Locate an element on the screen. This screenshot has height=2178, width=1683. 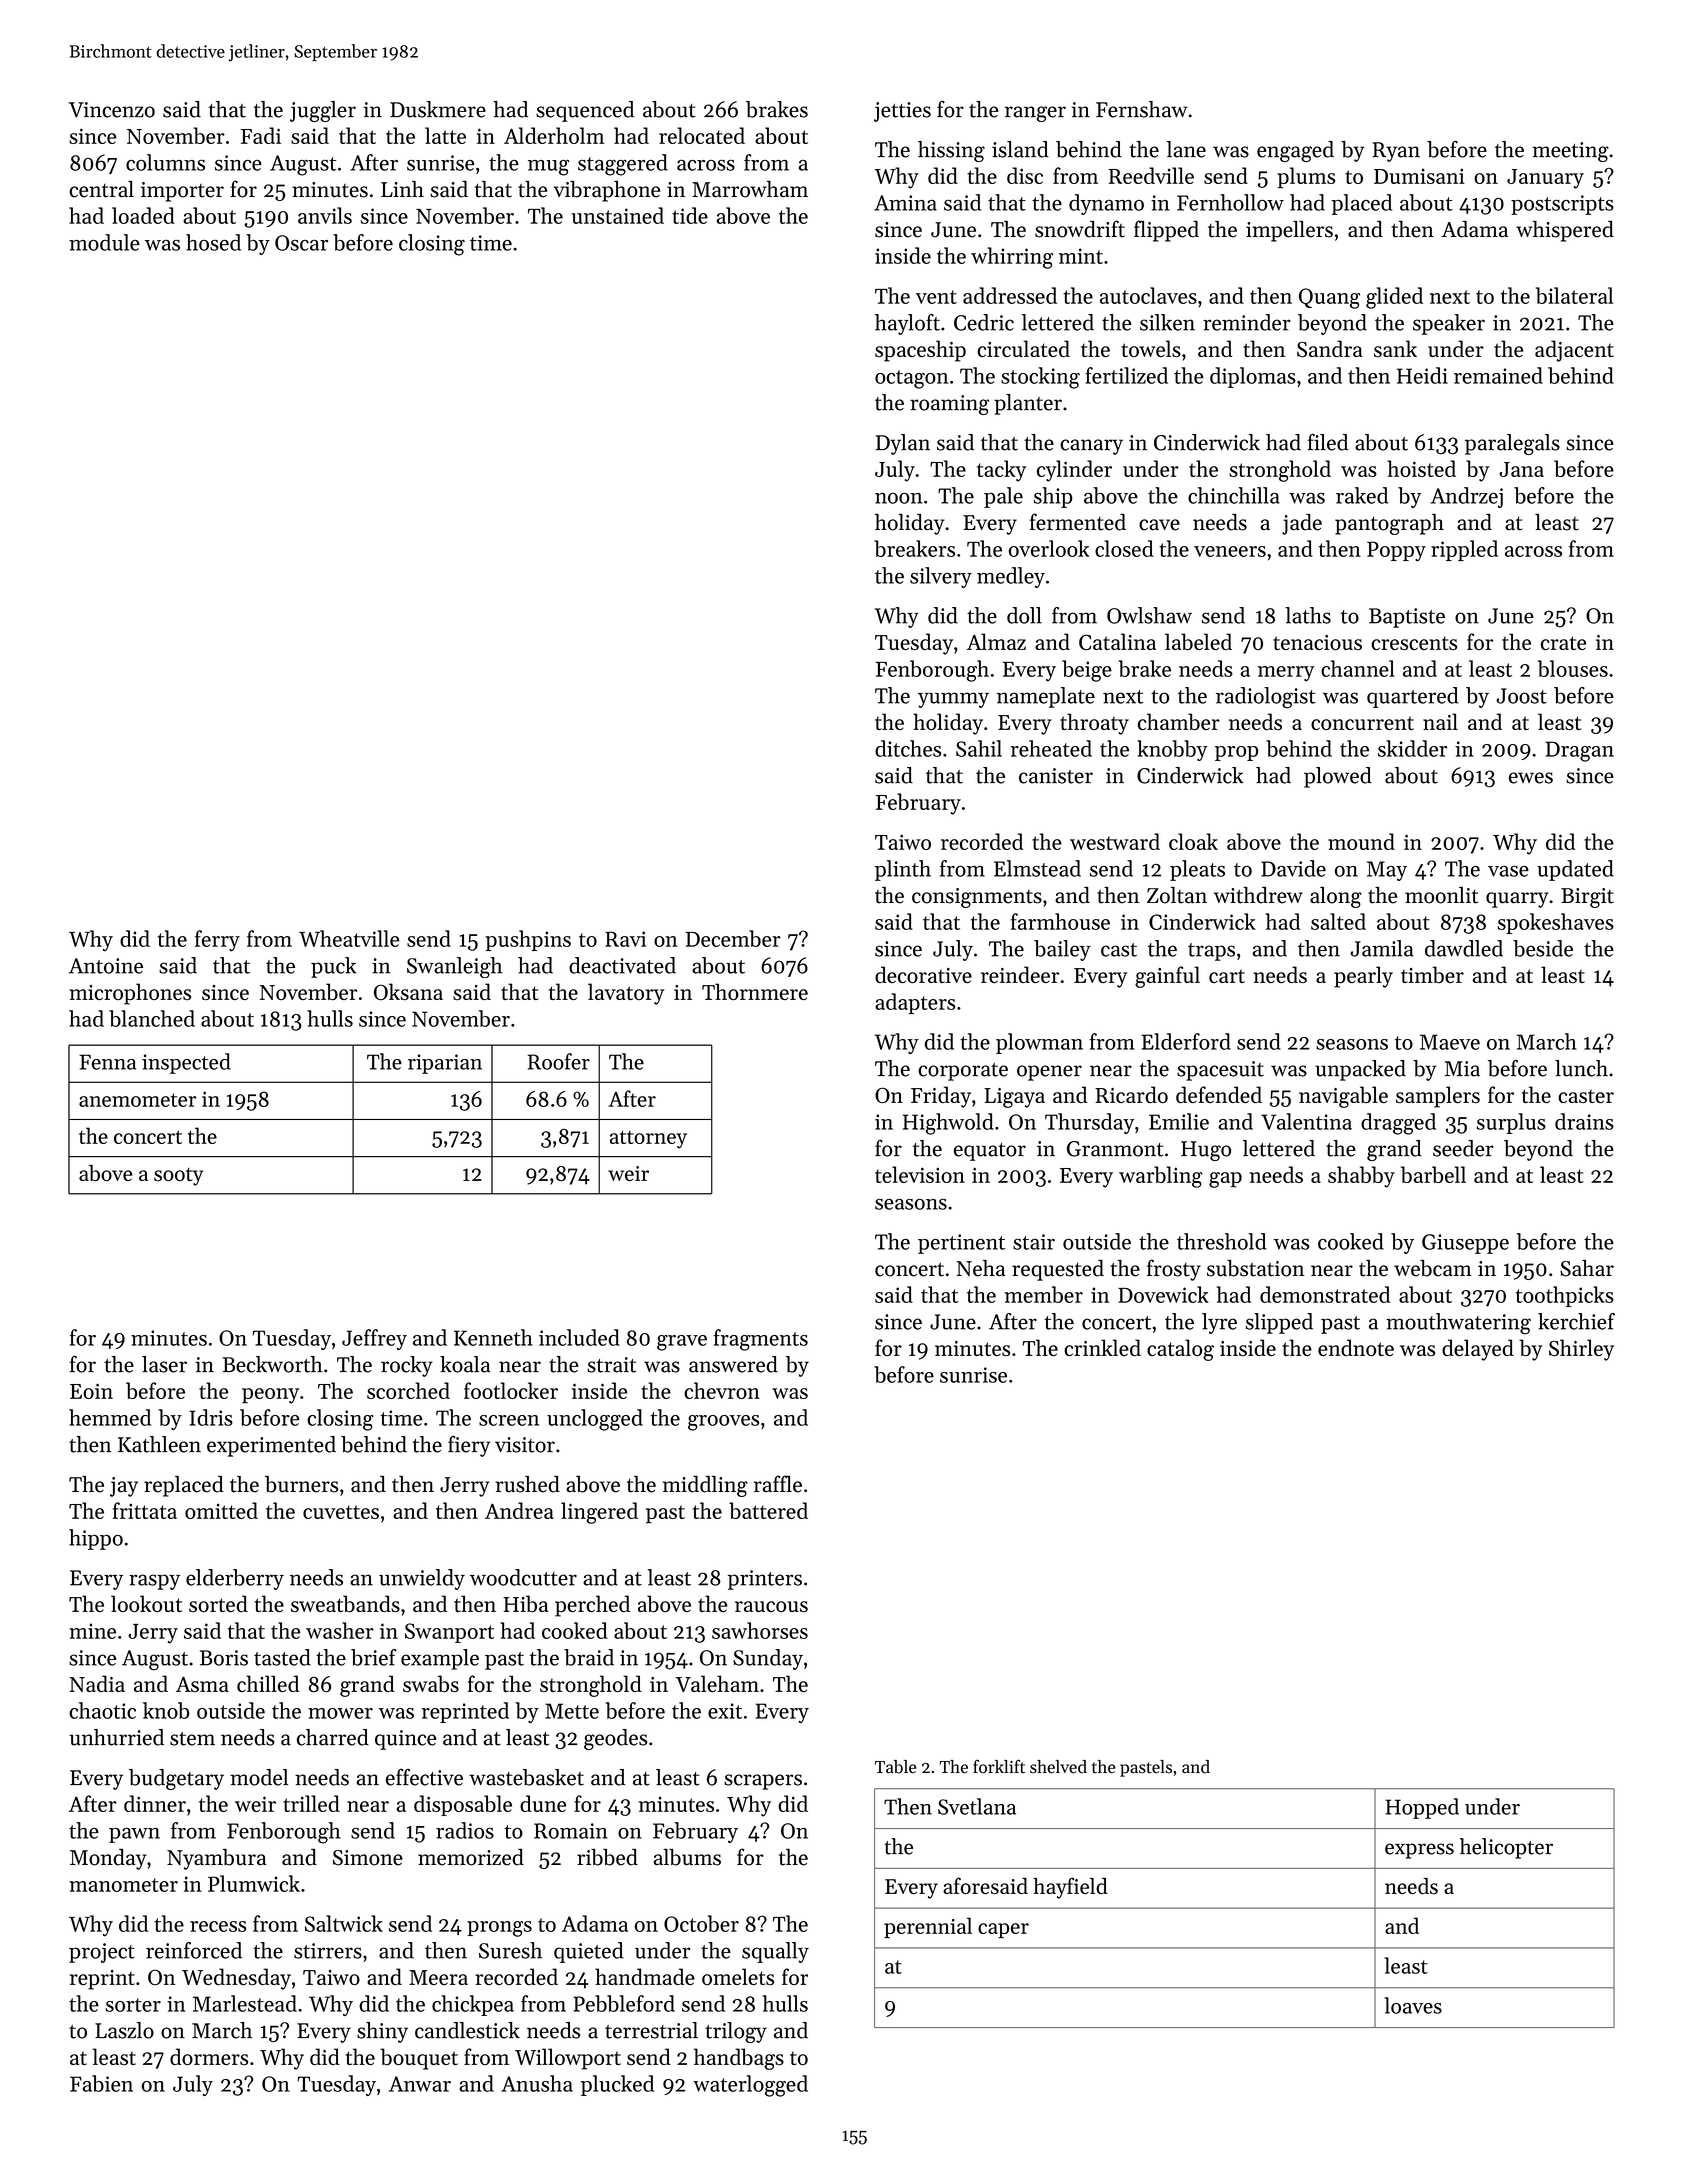
cylinder is located at coordinates (1074, 471).
